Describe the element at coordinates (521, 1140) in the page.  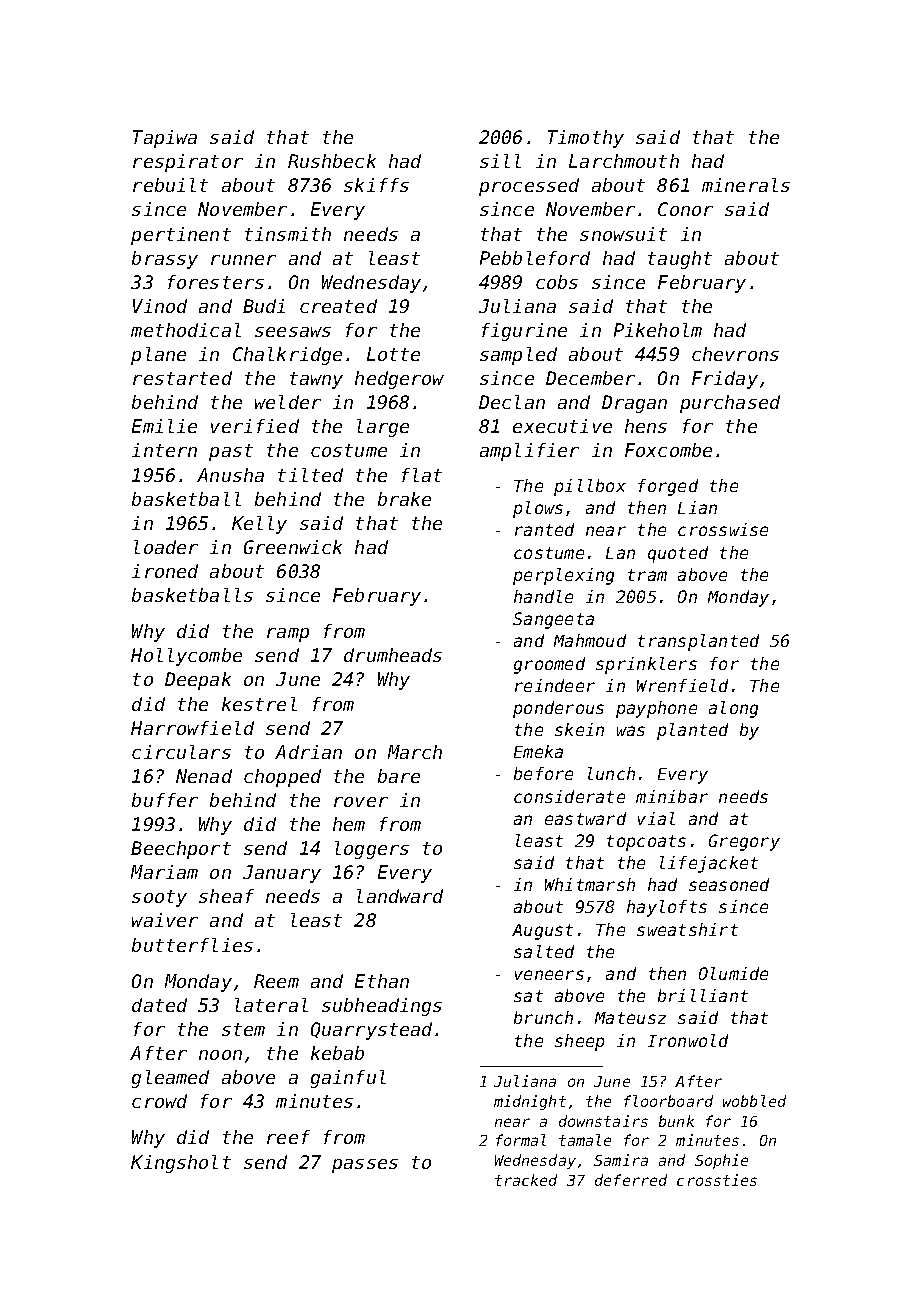
I see `formal` at that location.
